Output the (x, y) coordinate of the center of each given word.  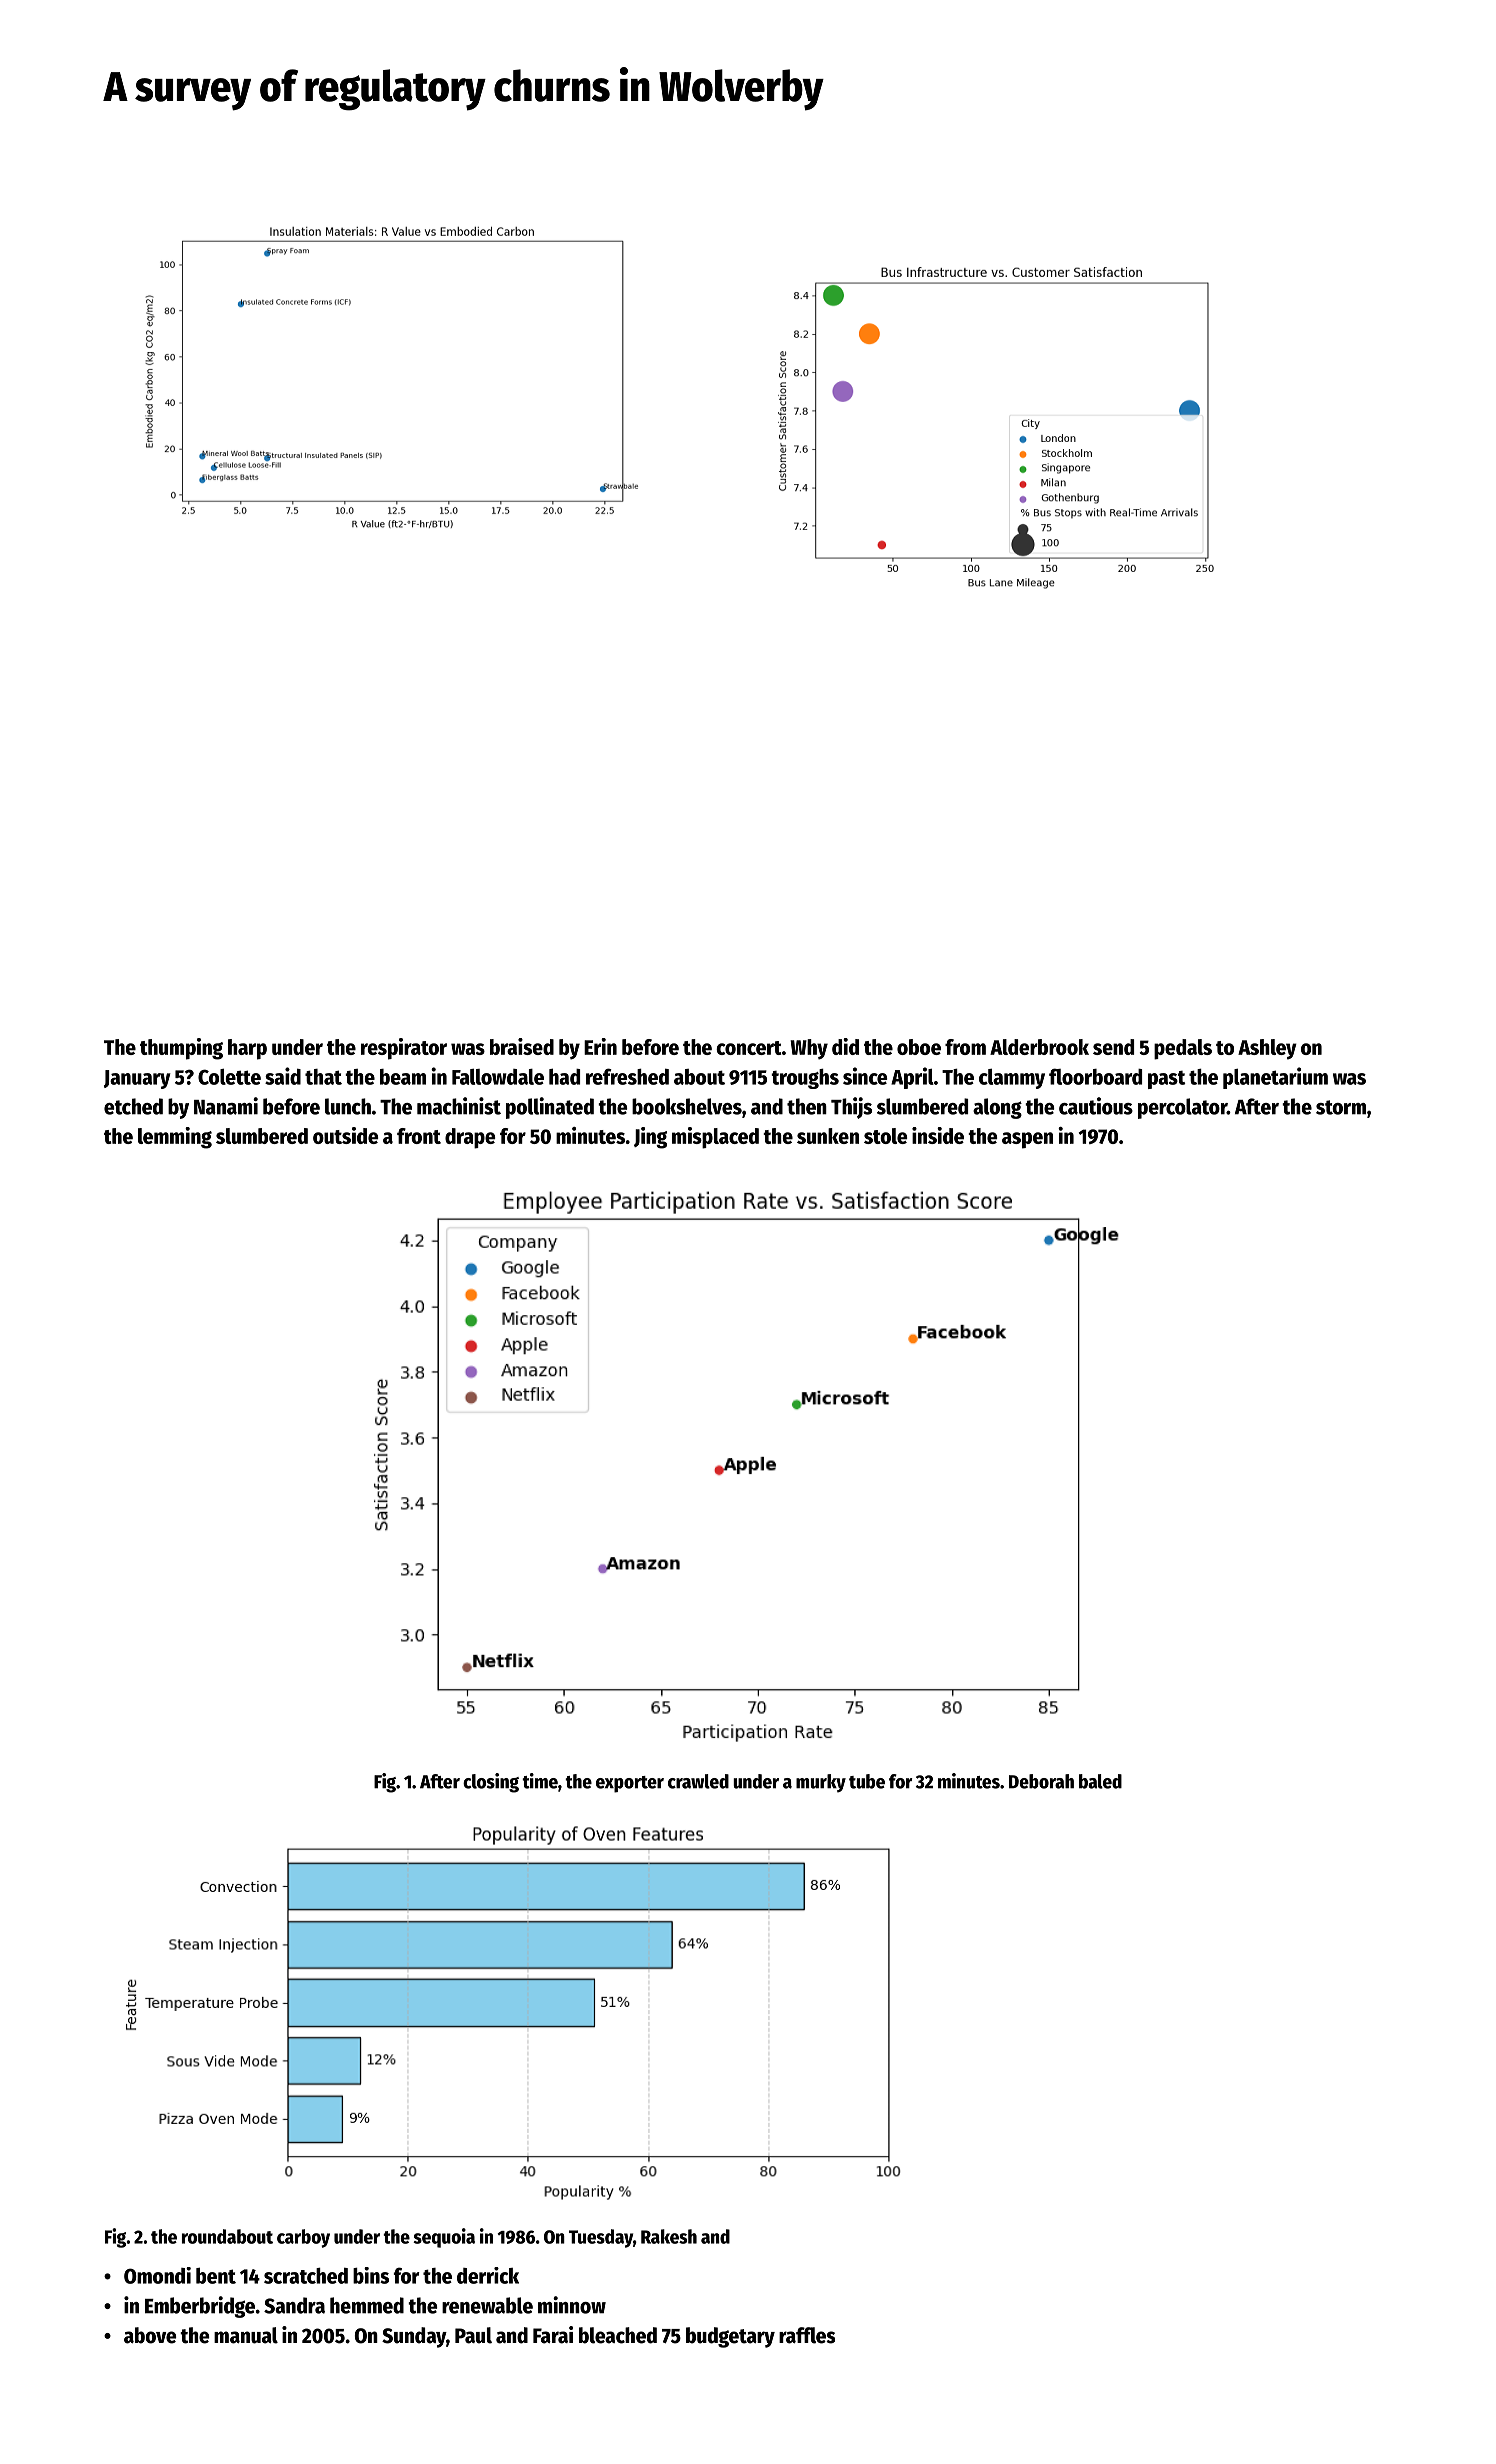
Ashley (1267, 1049)
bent (216, 2275)
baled (1100, 1781)
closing (491, 1783)
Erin (600, 1046)
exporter (630, 1784)
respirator (404, 1049)
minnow (572, 2305)
